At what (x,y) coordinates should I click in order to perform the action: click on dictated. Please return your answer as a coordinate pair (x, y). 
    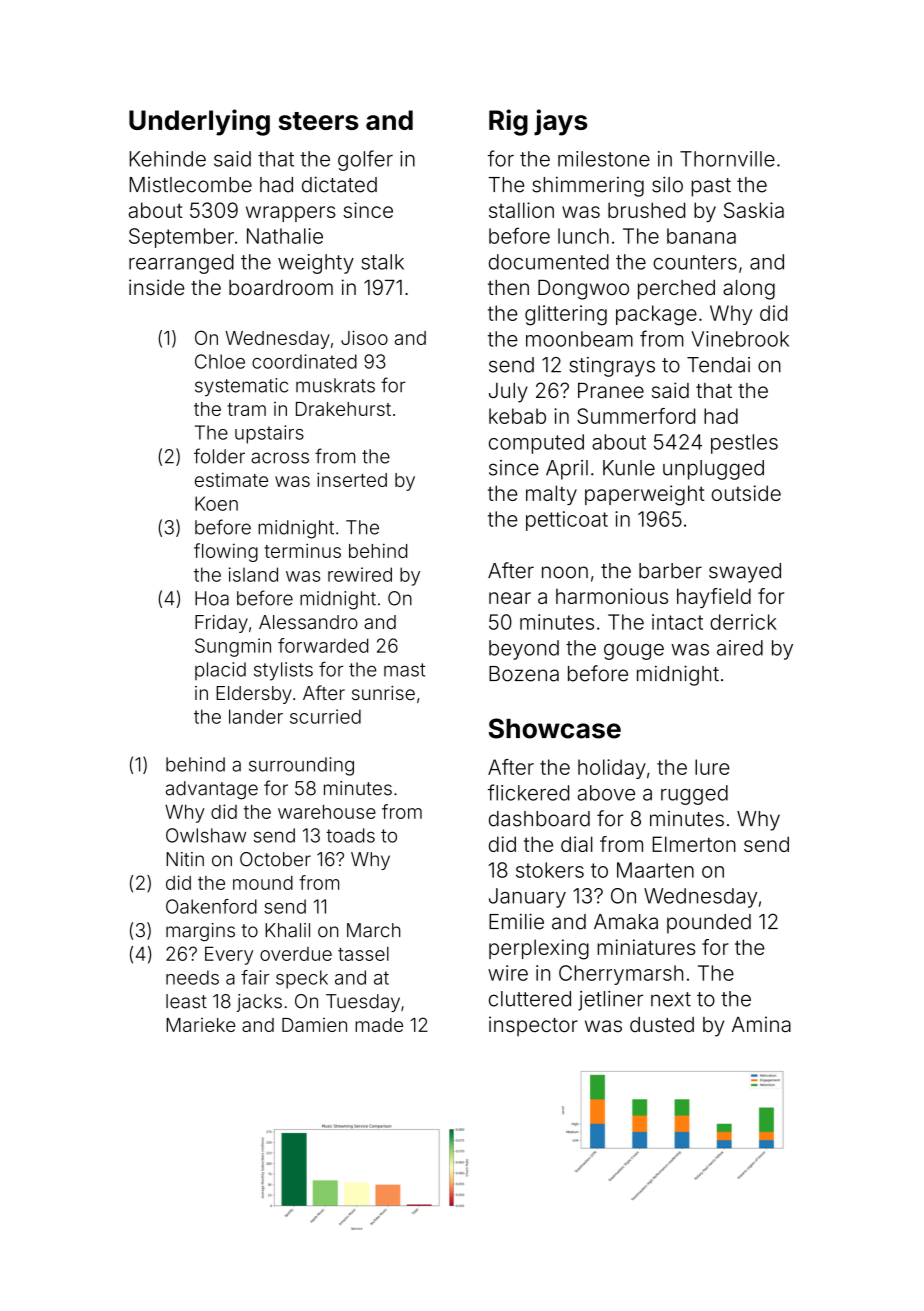
    Looking at the image, I should click on (339, 184).
